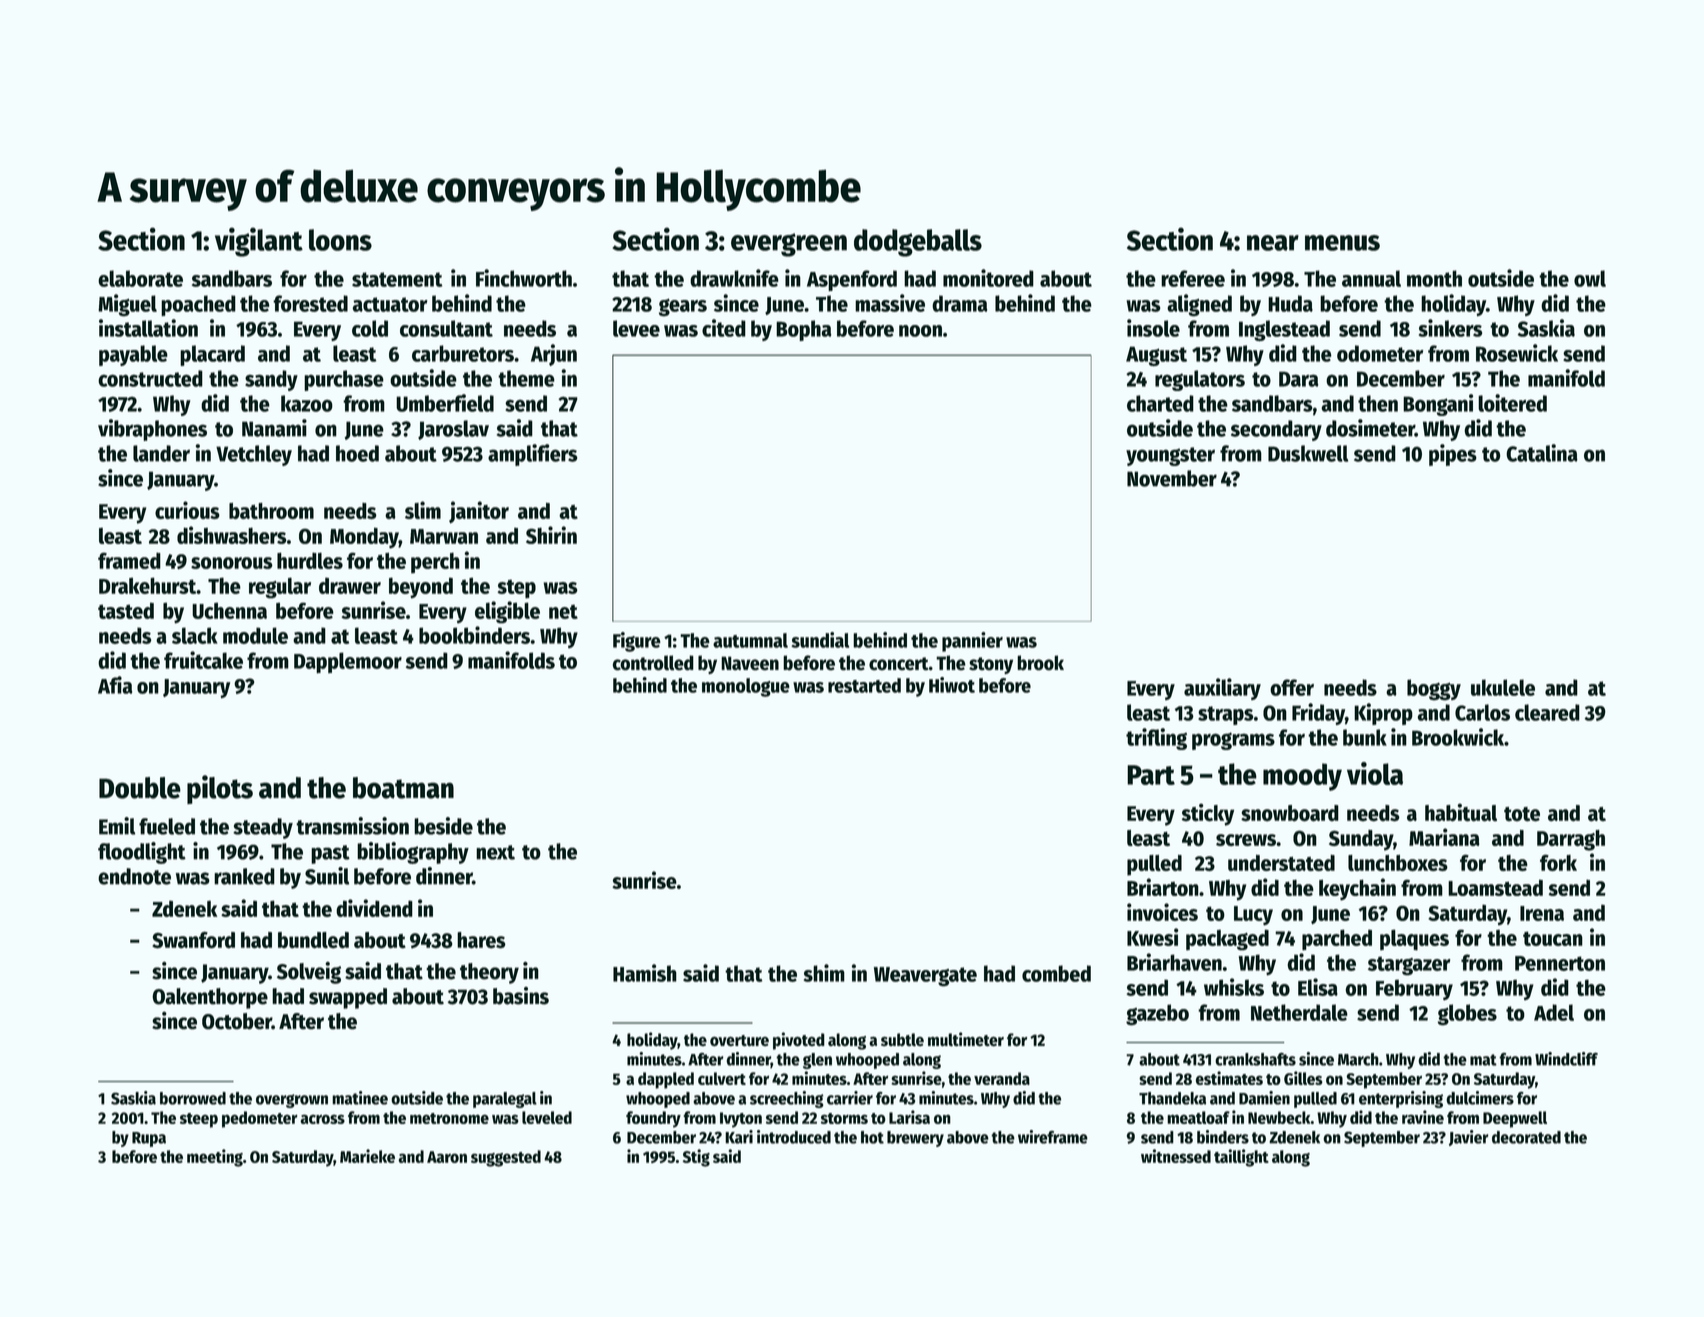 The height and width of the page is (1317, 1704). What do you see at coordinates (966, 1039) in the page?
I see `multimeter` at bounding box center [966, 1039].
